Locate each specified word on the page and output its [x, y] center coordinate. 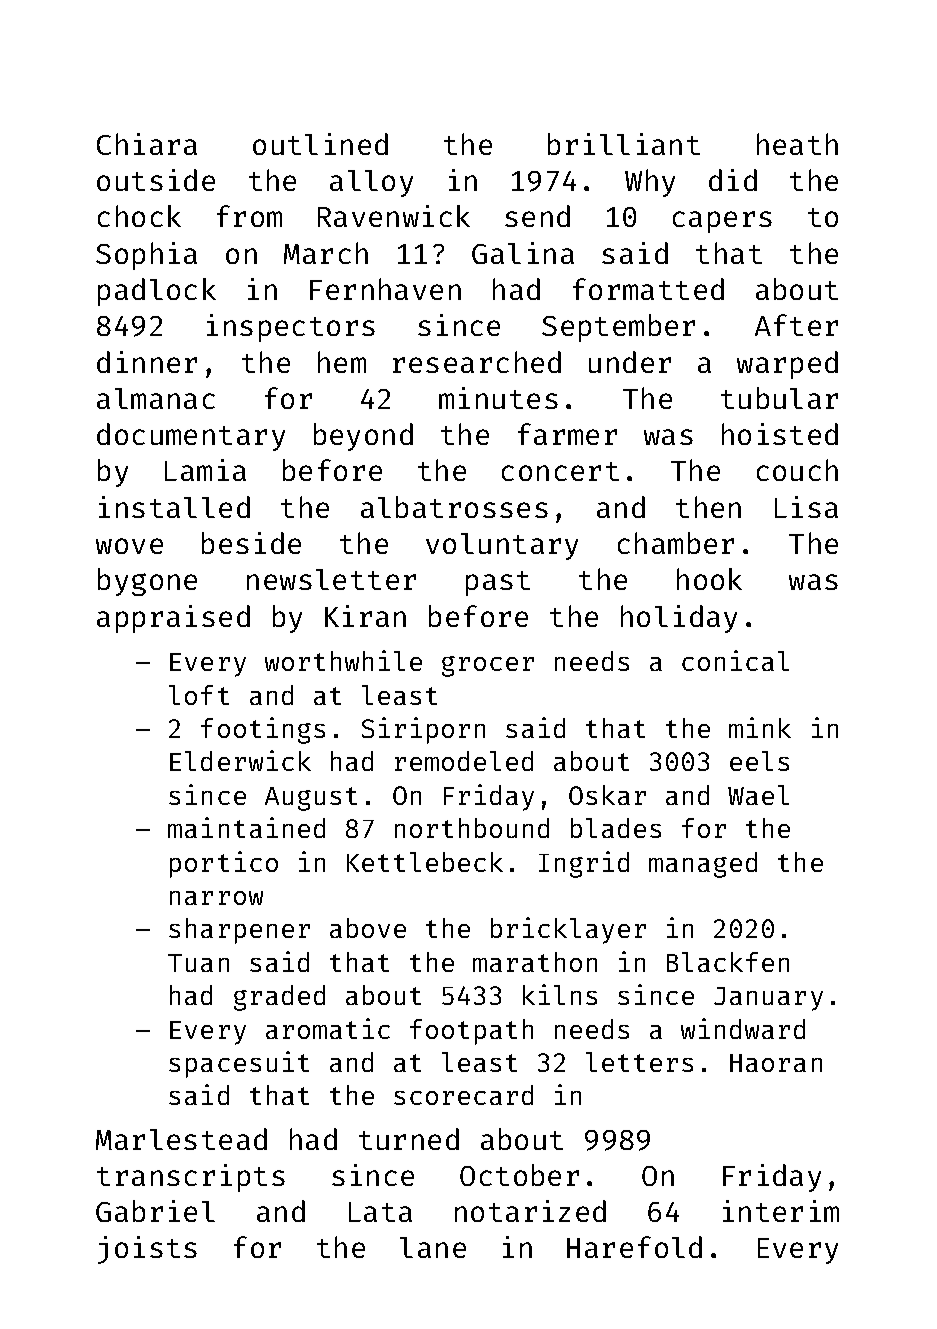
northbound [472, 828]
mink [760, 727]
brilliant [624, 144]
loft [199, 695]
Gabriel [155, 1211]
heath [797, 144]
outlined [320, 144]
